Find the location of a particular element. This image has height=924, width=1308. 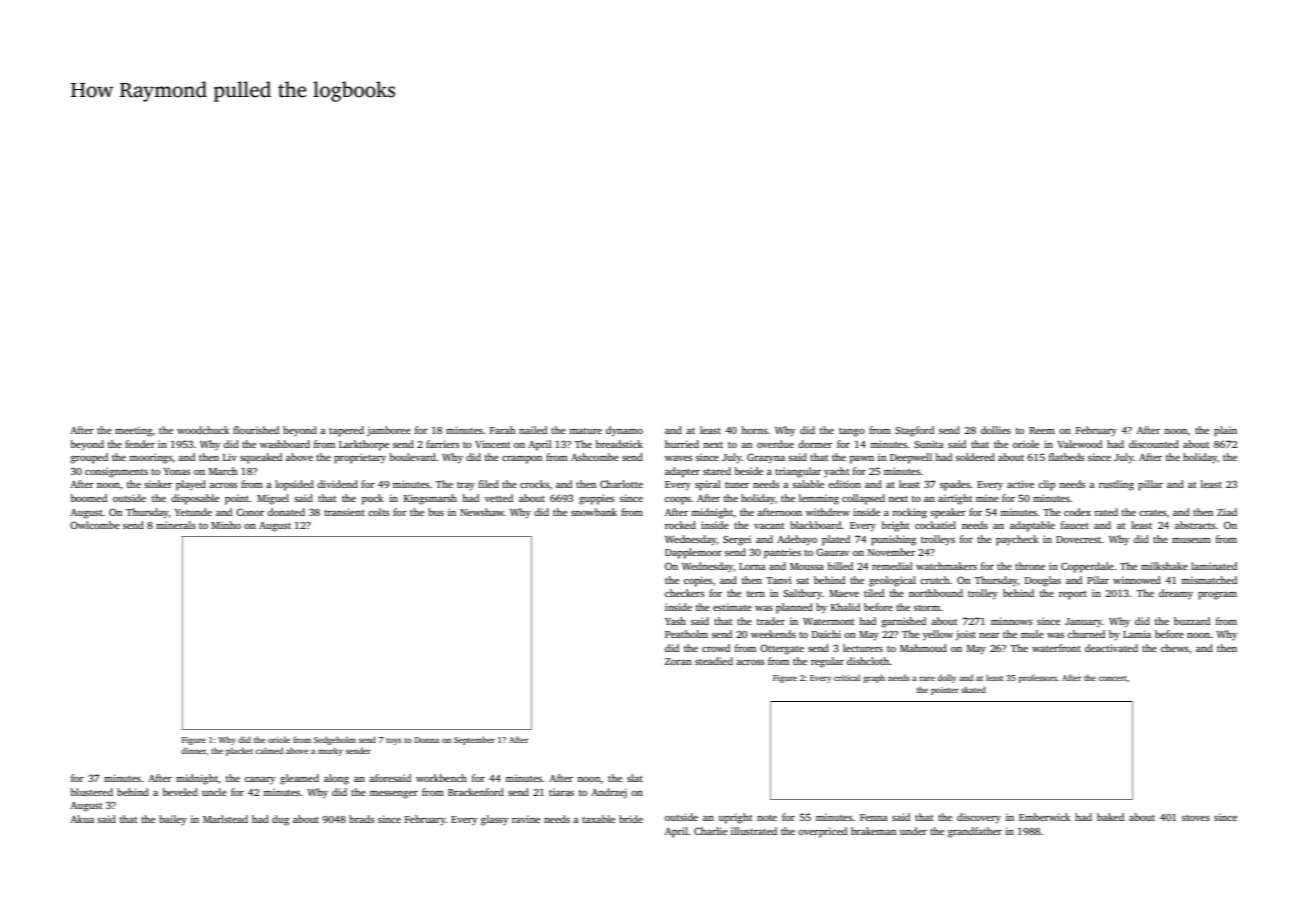

September is located at coordinates (474, 740).
